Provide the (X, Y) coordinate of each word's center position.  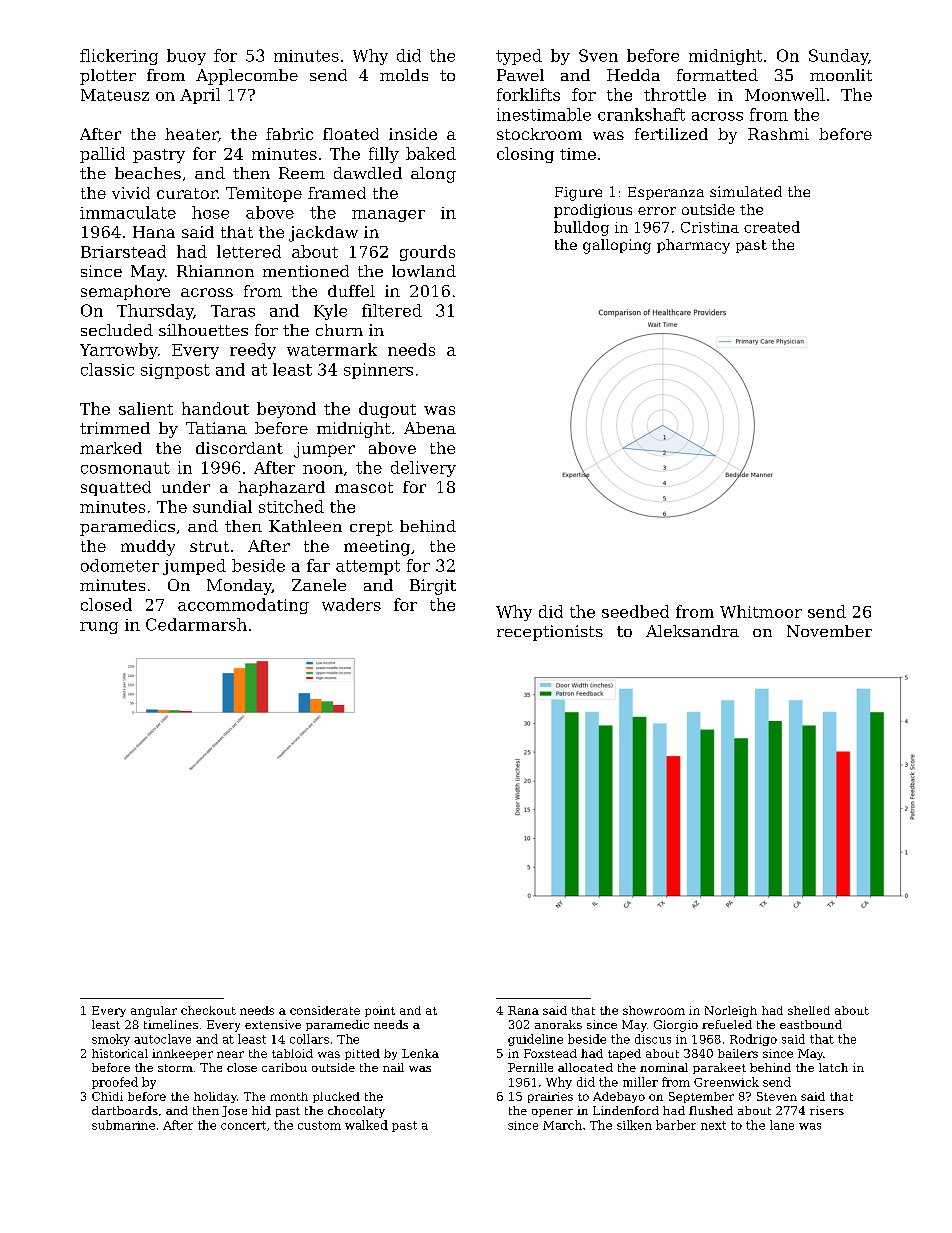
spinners (378, 371)
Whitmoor (761, 611)
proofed (115, 1083)
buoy (186, 57)
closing (525, 155)
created (772, 227)
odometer (120, 565)
